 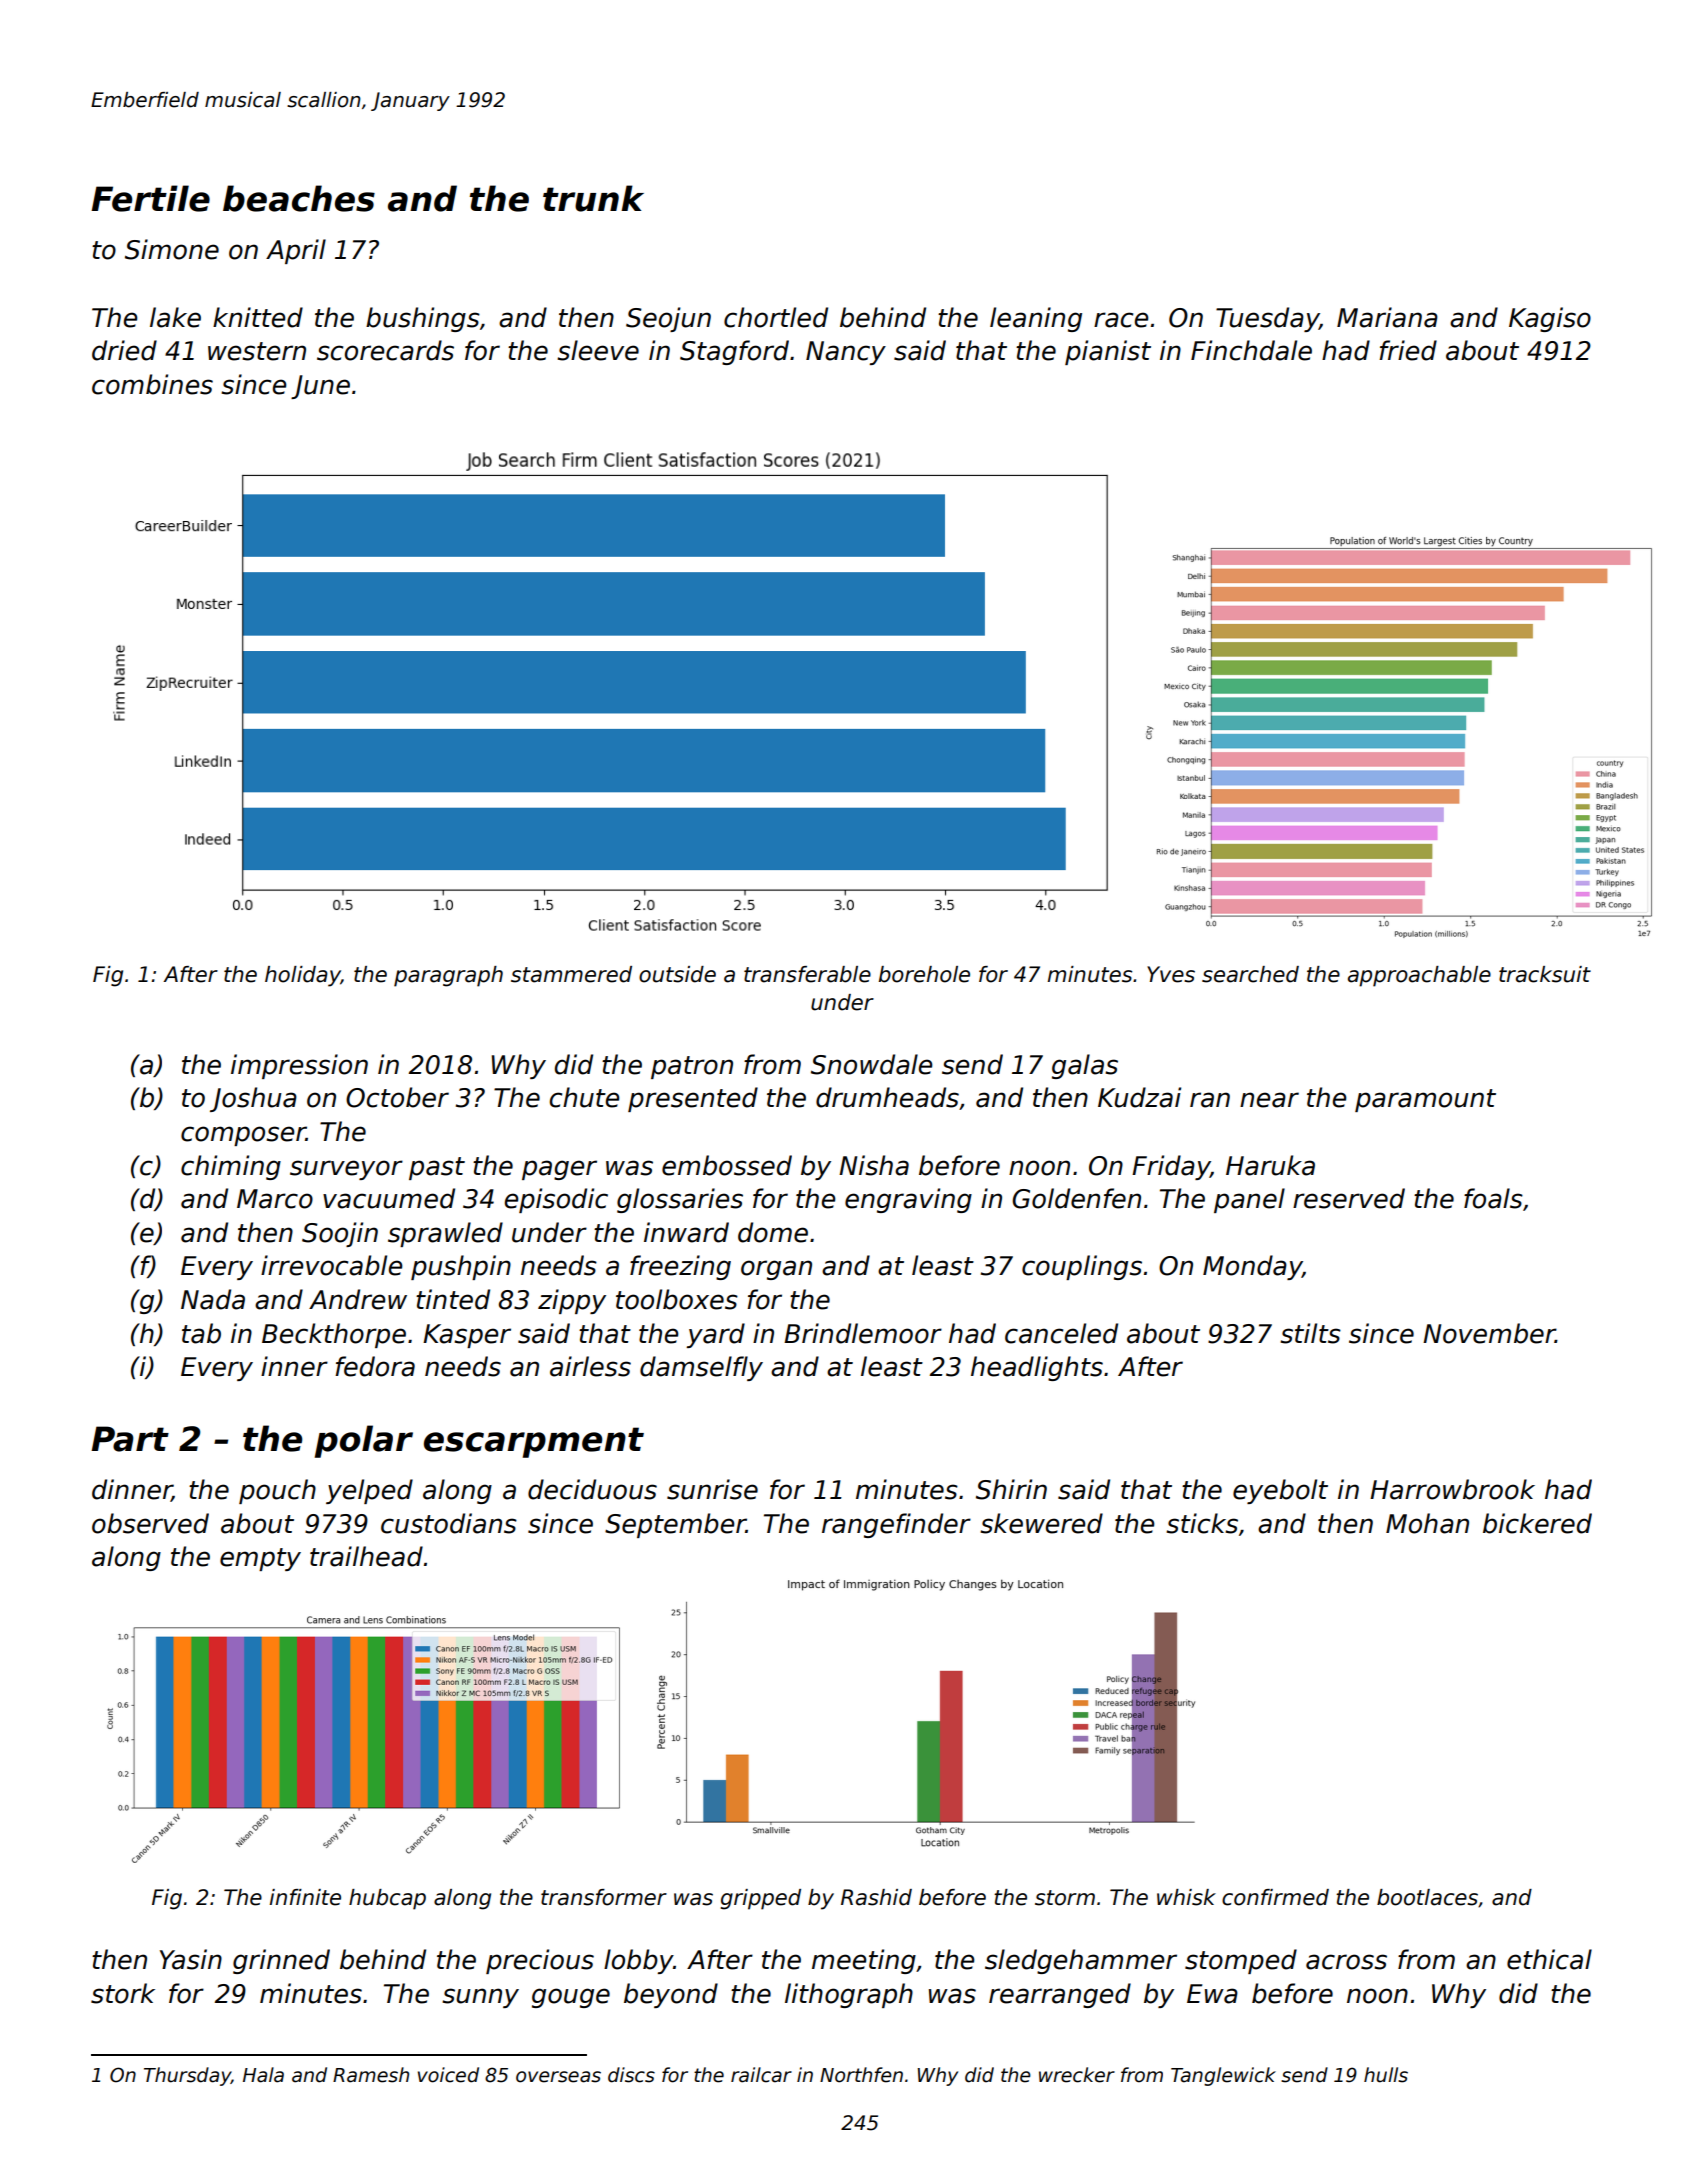 What do you see at coordinates (191, 1959) in the image?
I see `Yasin` at bounding box center [191, 1959].
